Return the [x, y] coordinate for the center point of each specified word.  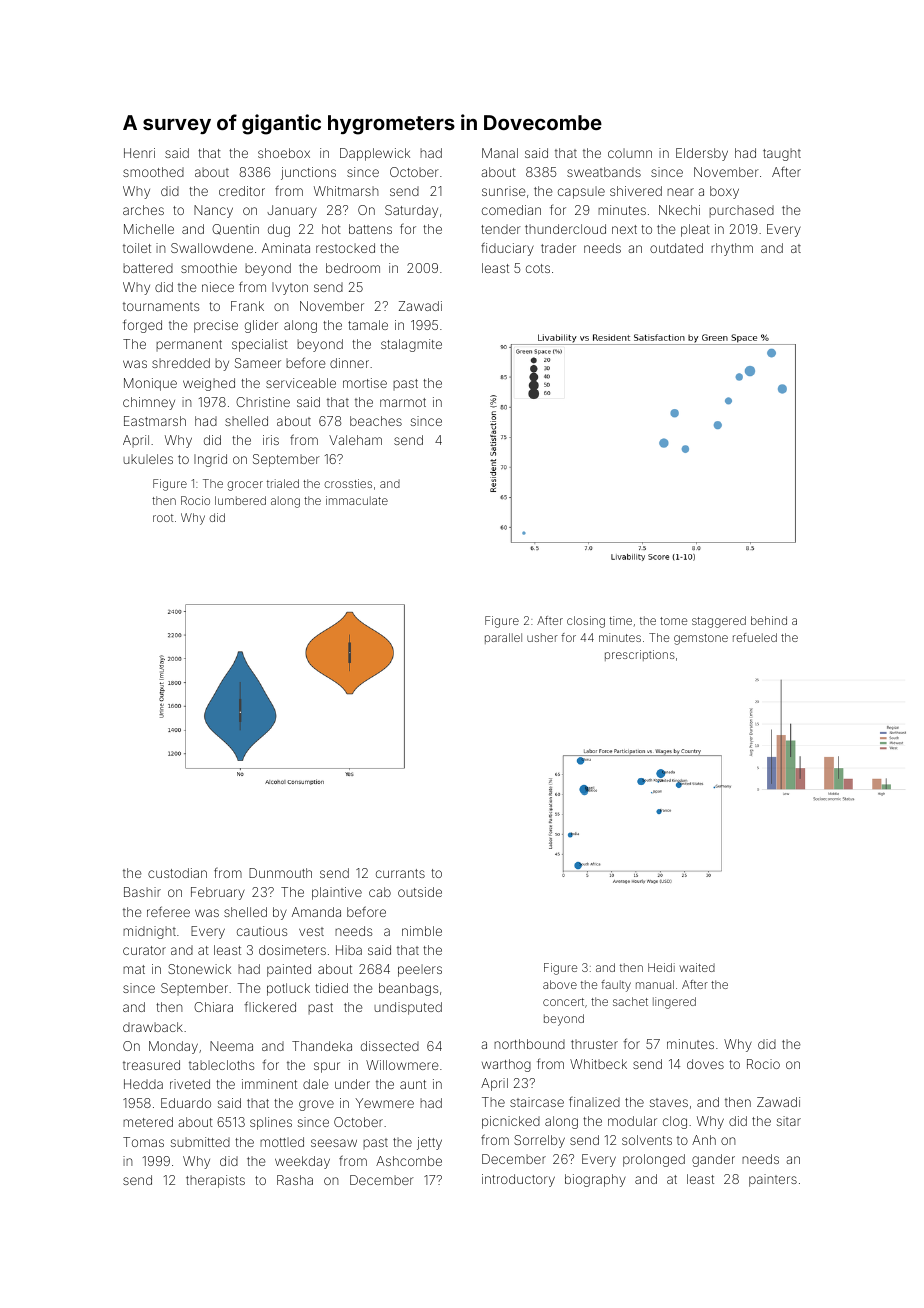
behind [769, 620]
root [163, 518]
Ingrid [210, 460]
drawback [153, 1027]
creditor [242, 191]
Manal [500, 153]
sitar [789, 1121]
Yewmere [384, 1103]
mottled [282, 1142]
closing [586, 622]
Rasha [295, 1180]
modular [632, 1121]
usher [542, 637]
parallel [503, 638]
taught [782, 154]
